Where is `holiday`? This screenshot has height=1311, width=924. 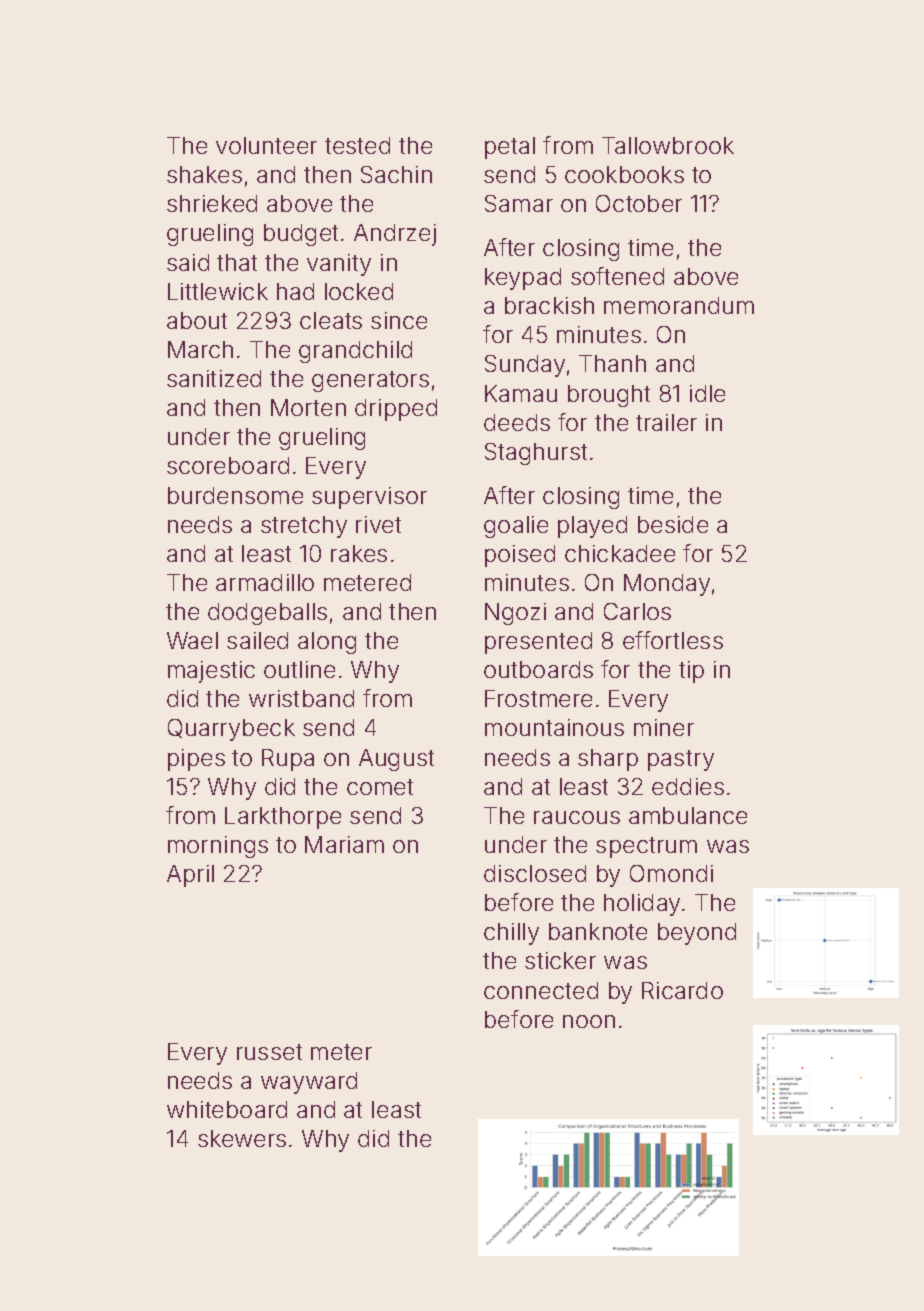
holiday is located at coordinates (642, 905).
